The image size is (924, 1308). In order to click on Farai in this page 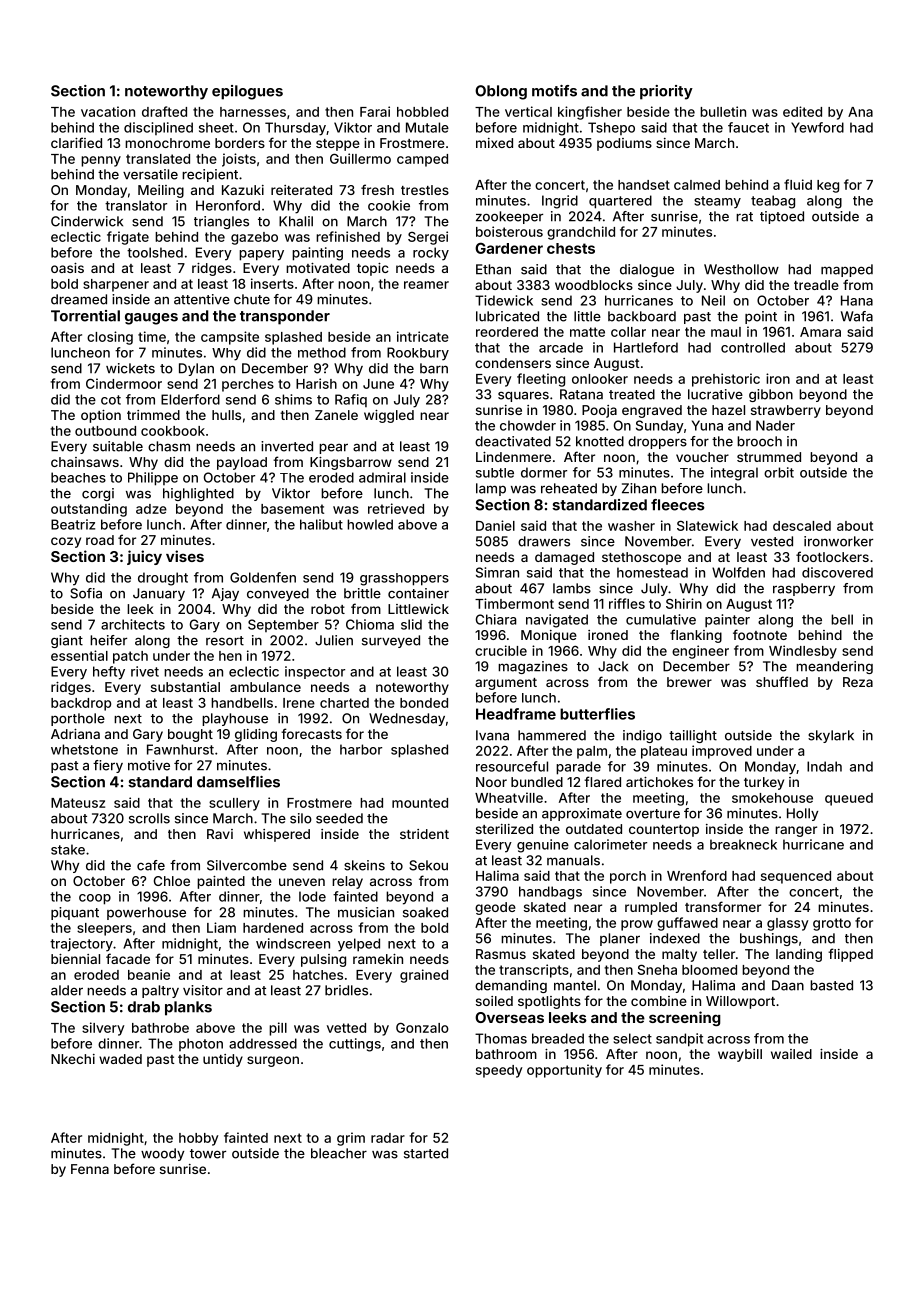, I will do `click(375, 111)`.
